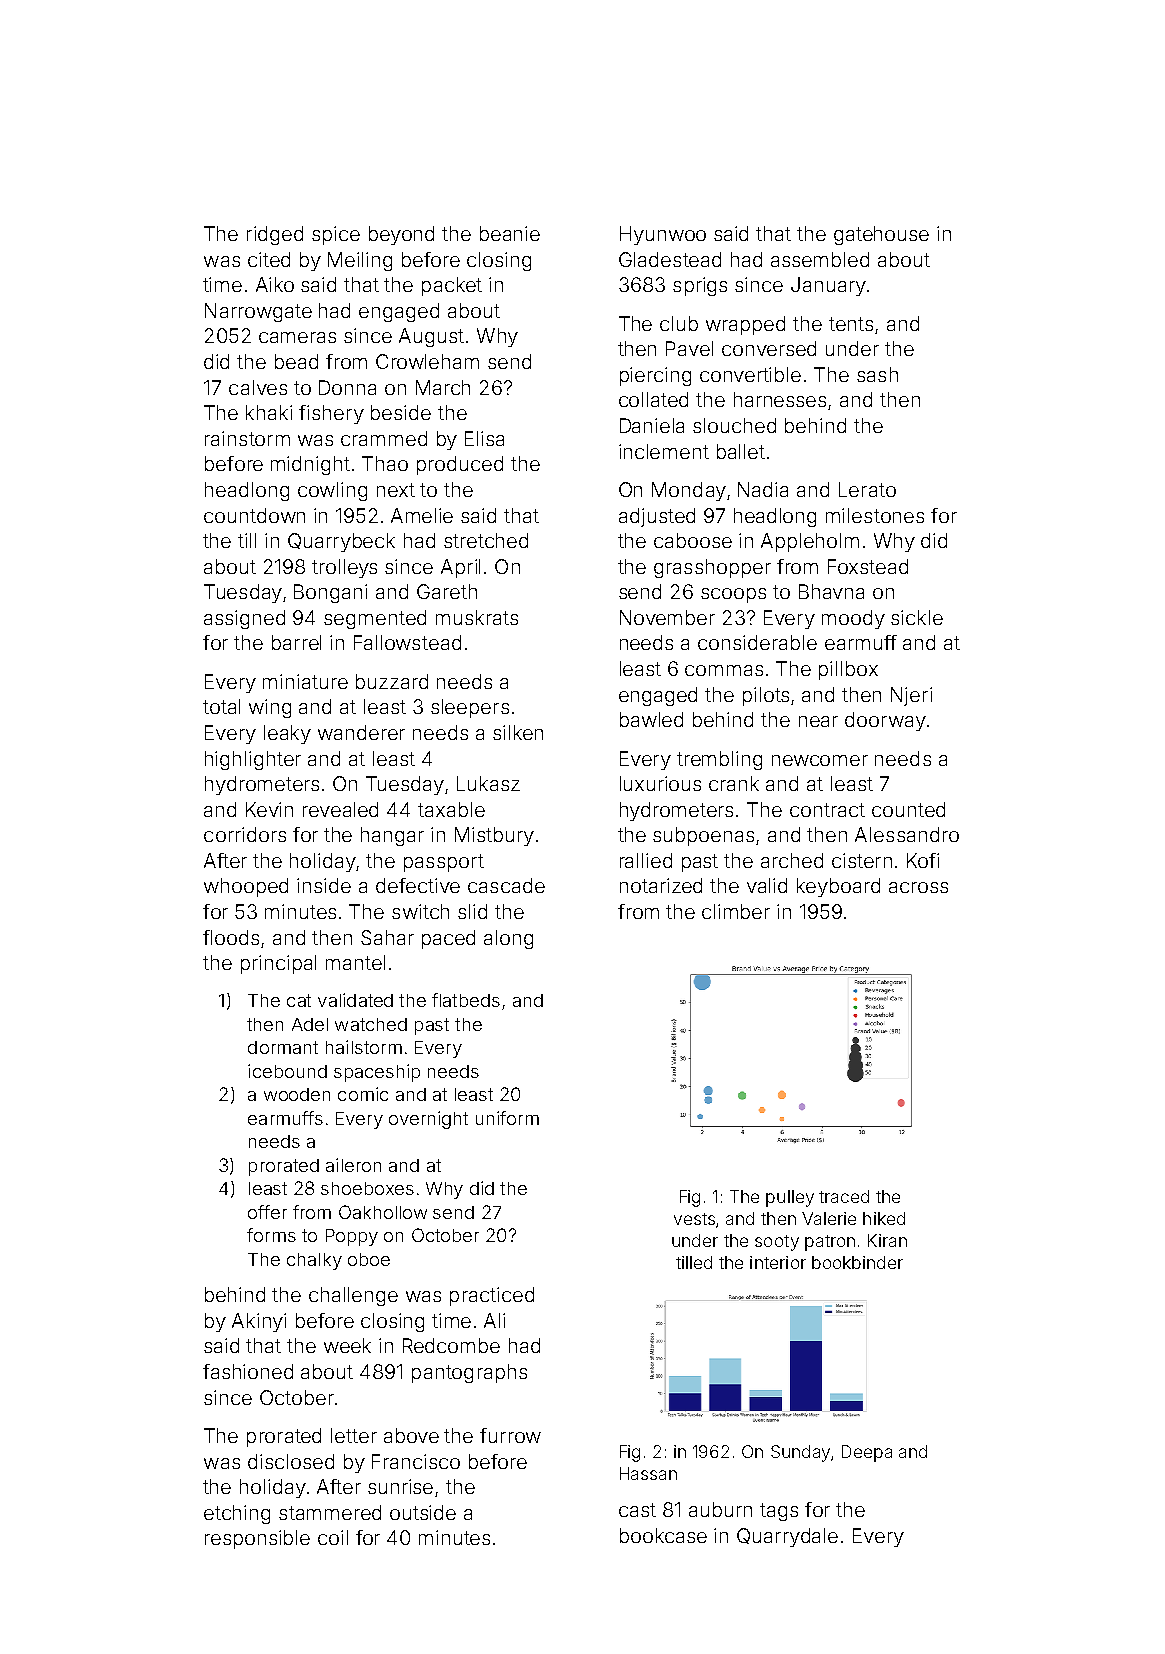  Describe the element at coordinates (353, 1296) in the screenshot. I see `challenge` at that location.
